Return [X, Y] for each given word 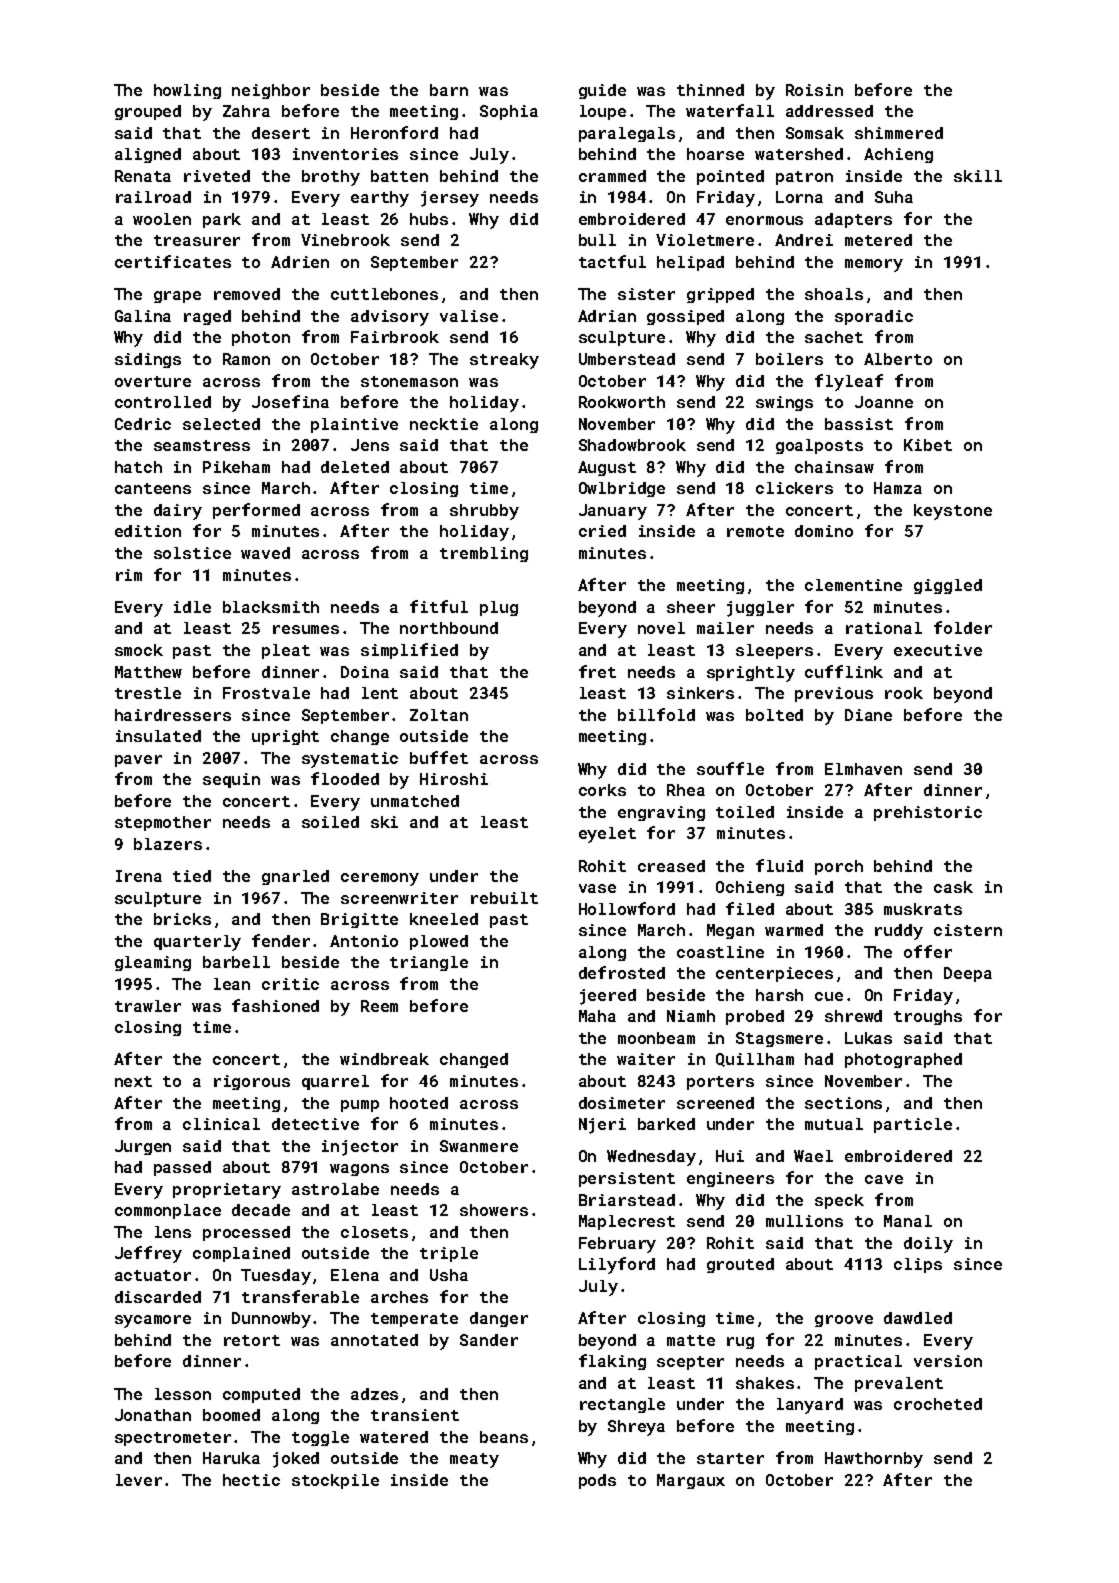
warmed [794, 930]
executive [938, 650]
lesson [183, 1394]
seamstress [202, 445]
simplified [409, 651]
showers [494, 1210]
